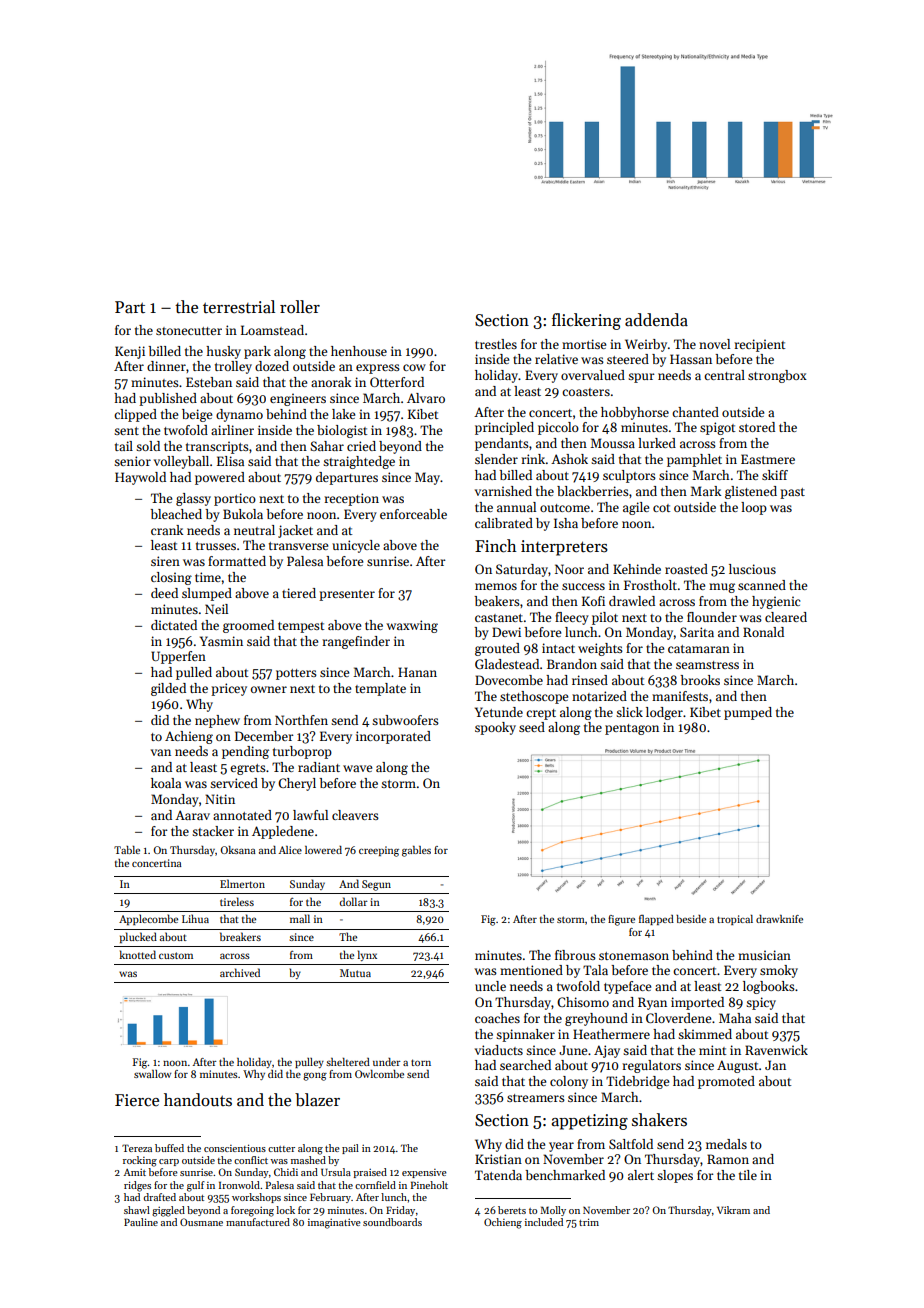 The height and width of the document is (1308, 924). I want to click on imaginative, so click(334, 1224).
